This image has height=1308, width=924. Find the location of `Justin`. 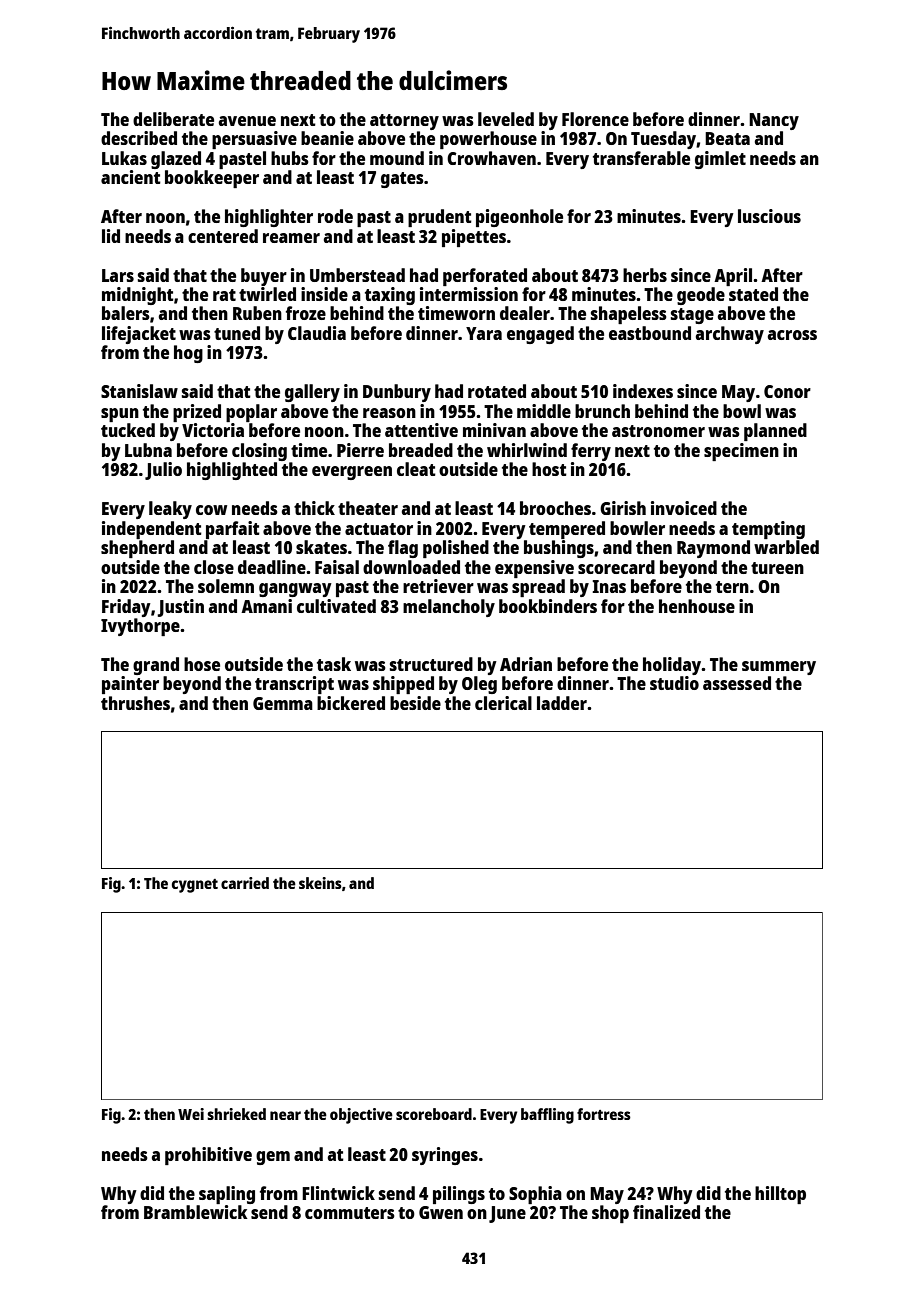

Justin is located at coordinates (180, 608).
